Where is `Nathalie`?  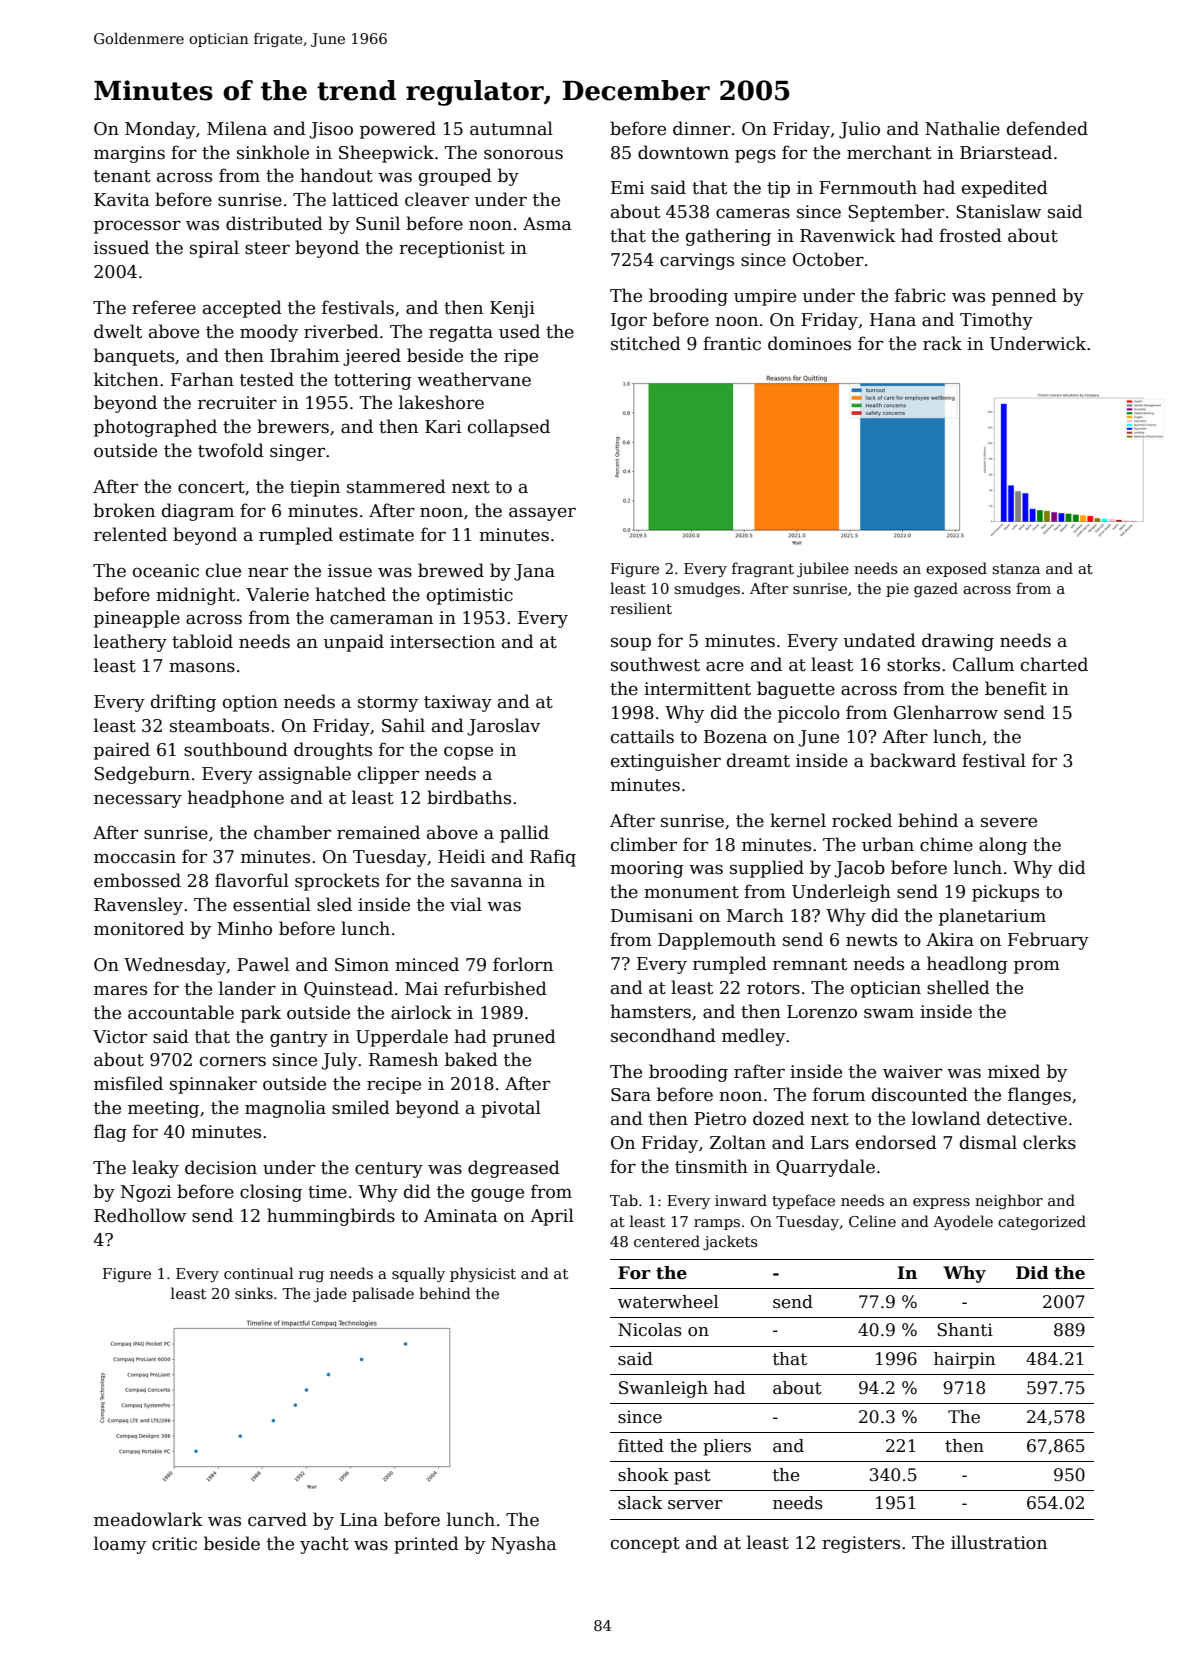
Nathalie is located at coordinates (962, 128).
